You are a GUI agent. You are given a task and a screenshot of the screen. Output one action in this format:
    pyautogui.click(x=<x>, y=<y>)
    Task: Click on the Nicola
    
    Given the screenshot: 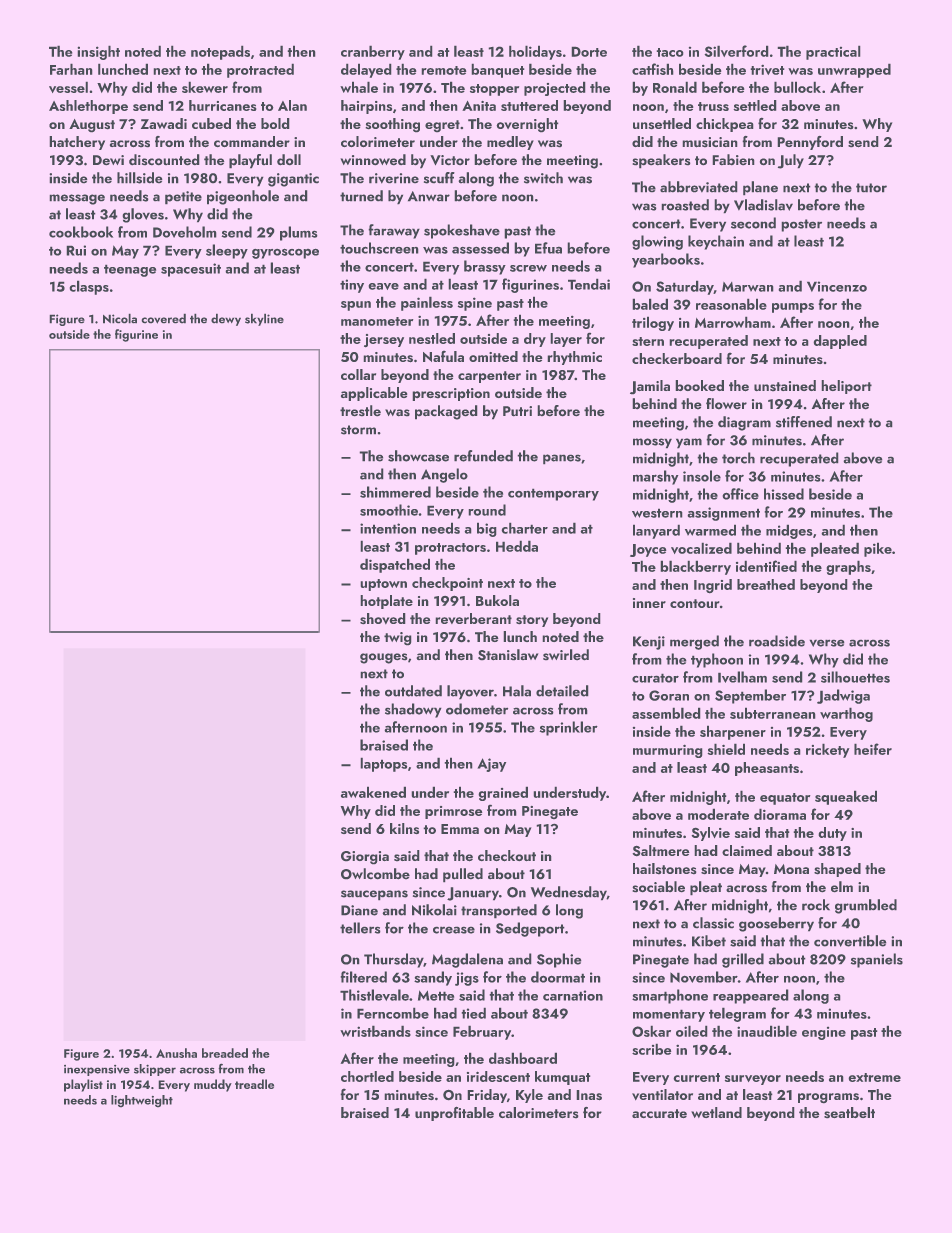 What is the action you would take?
    pyautogui.click(x=120, y=318)
